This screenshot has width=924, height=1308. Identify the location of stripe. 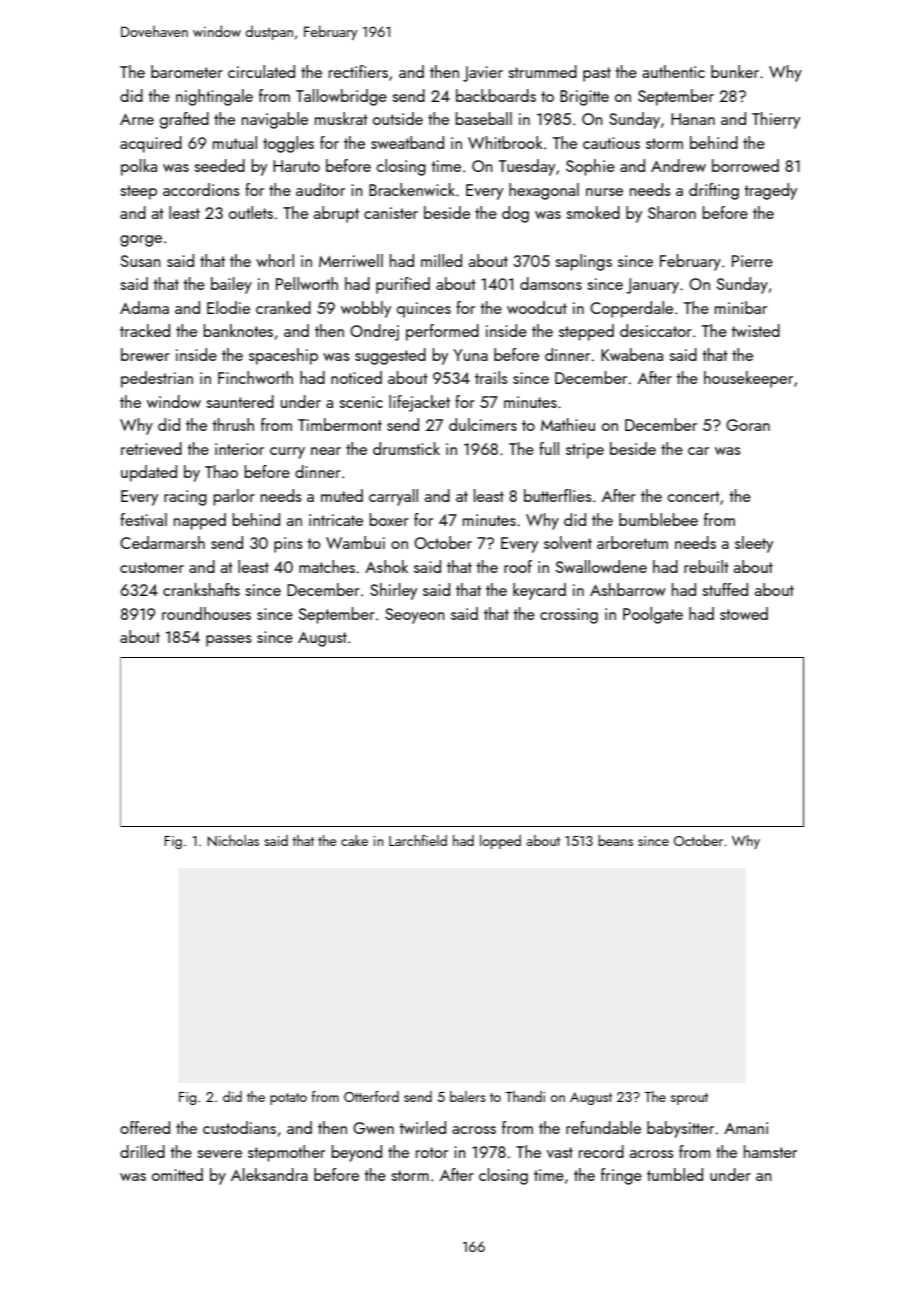
(585, 451).
